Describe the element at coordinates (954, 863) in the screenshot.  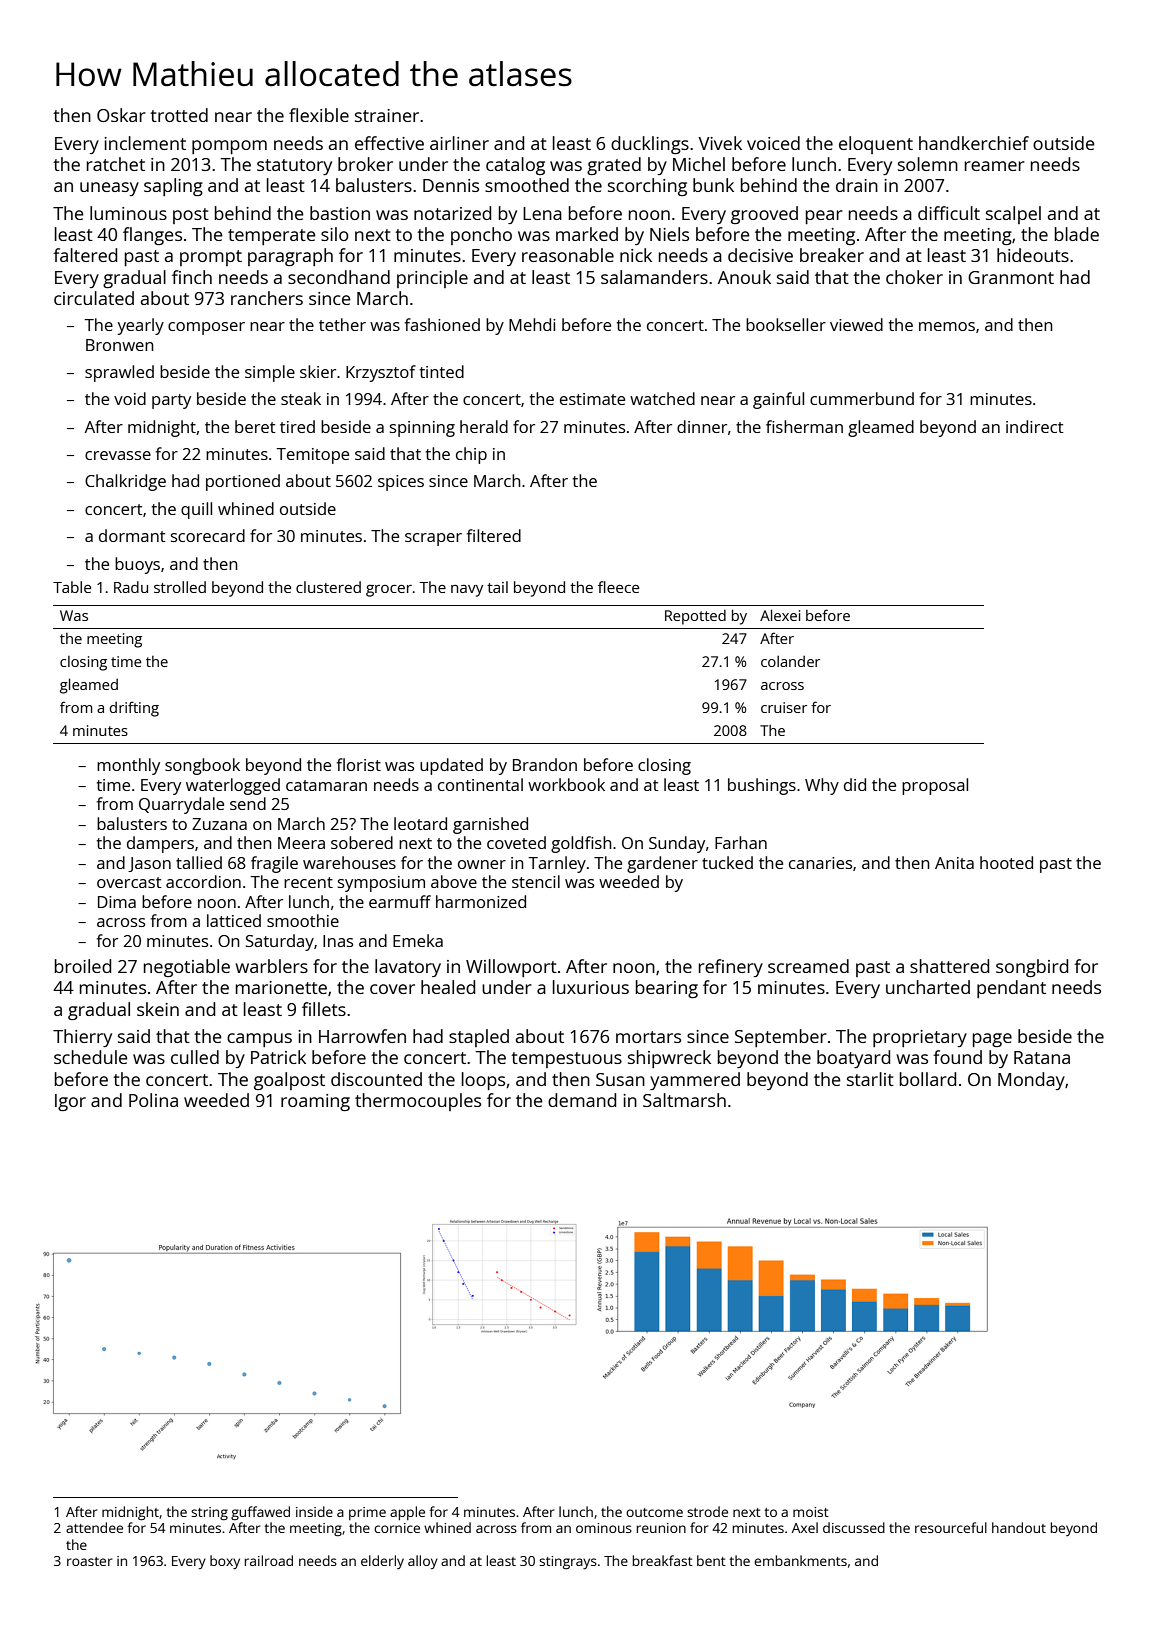
I see `Anita` at that location.
